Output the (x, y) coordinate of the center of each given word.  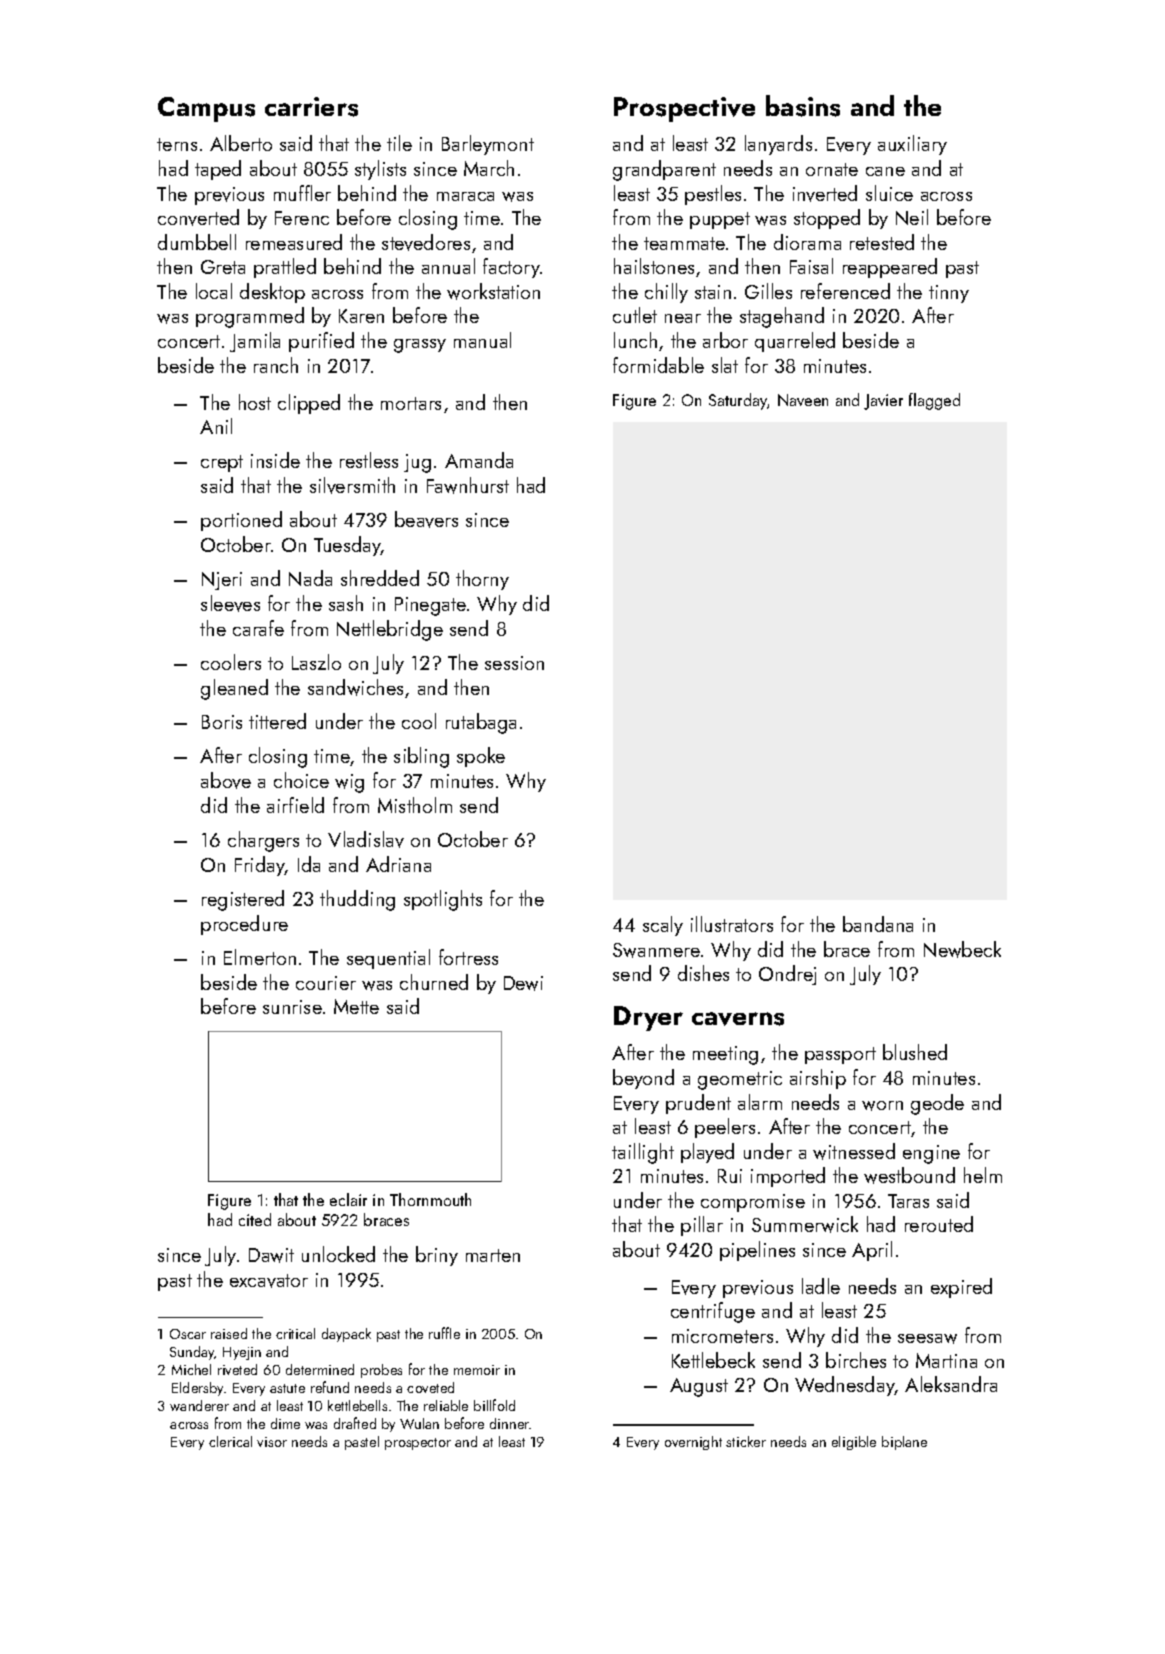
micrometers (722, 1336)
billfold (494, 1405)
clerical (230, 1441)
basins (803, 106)
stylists (380, 170)
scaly (663, 926)
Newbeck (962, 949)
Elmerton (260, 957)
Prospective (684, 109)
